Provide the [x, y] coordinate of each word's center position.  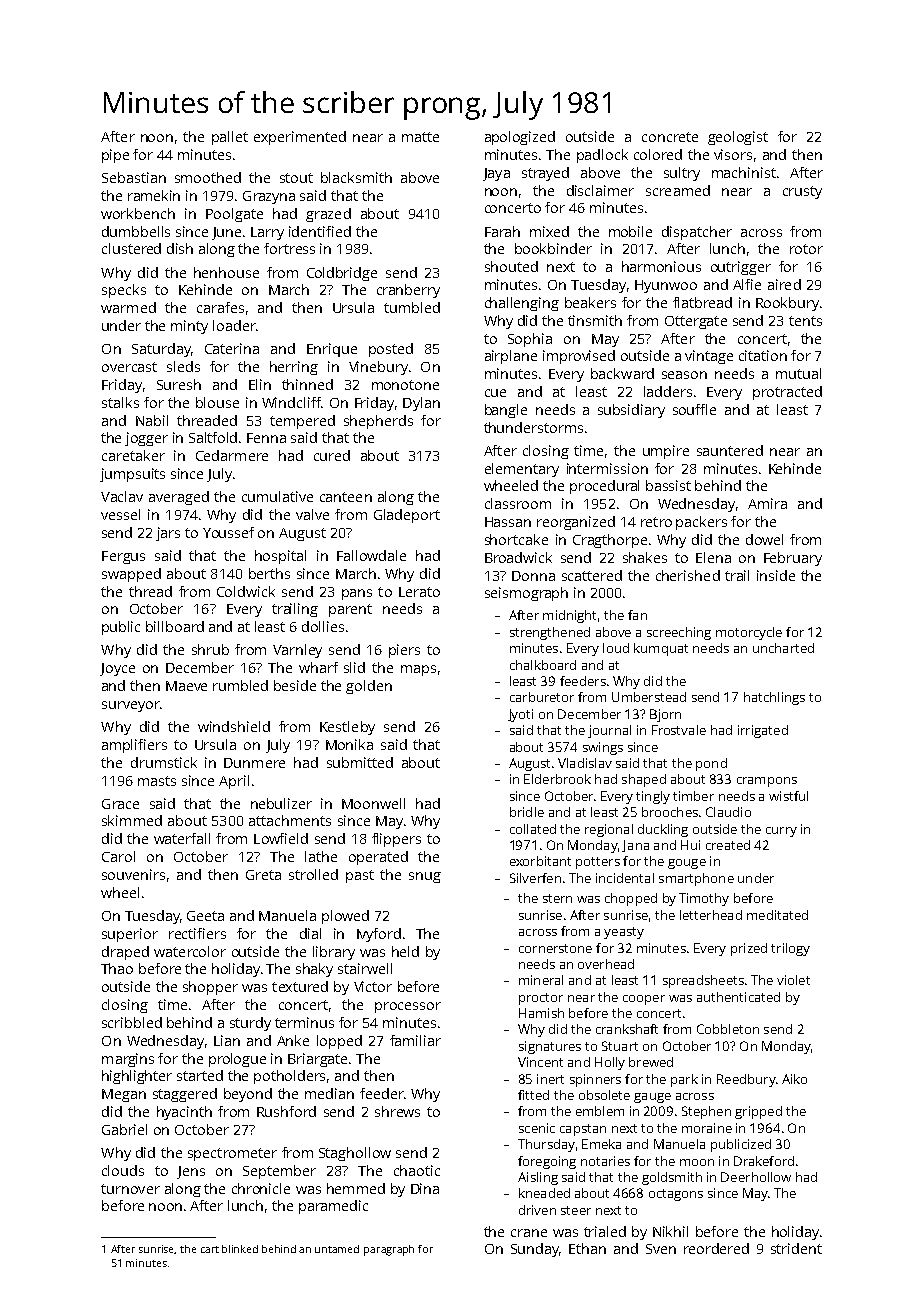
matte [420, 137]
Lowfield [281, 838]
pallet [230, 138]
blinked [240, 1249]
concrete [670, 137]
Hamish [541, 1013]
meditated [777, 915]
